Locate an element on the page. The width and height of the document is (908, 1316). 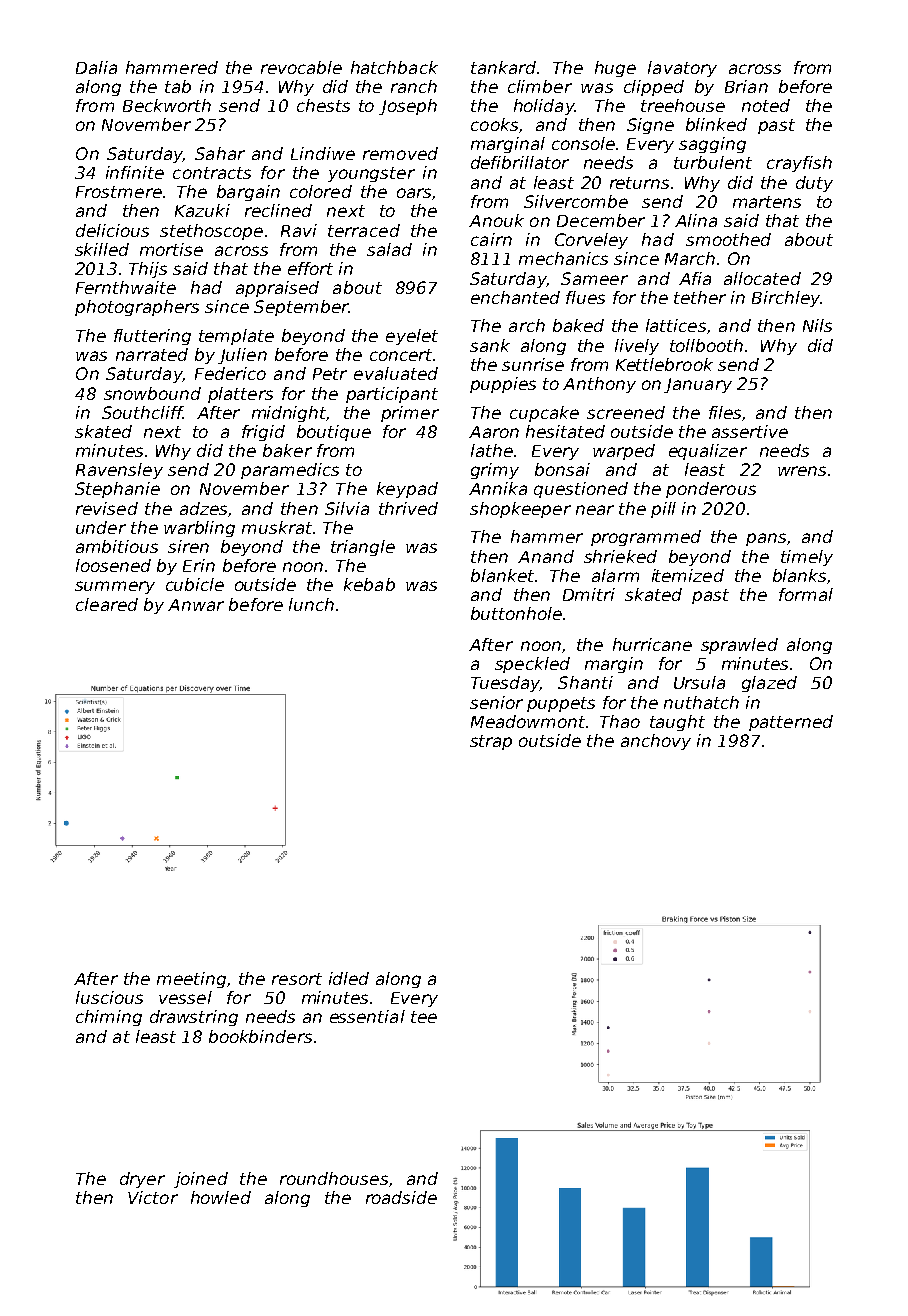
eyelet is located at coordinates (412, 337).
